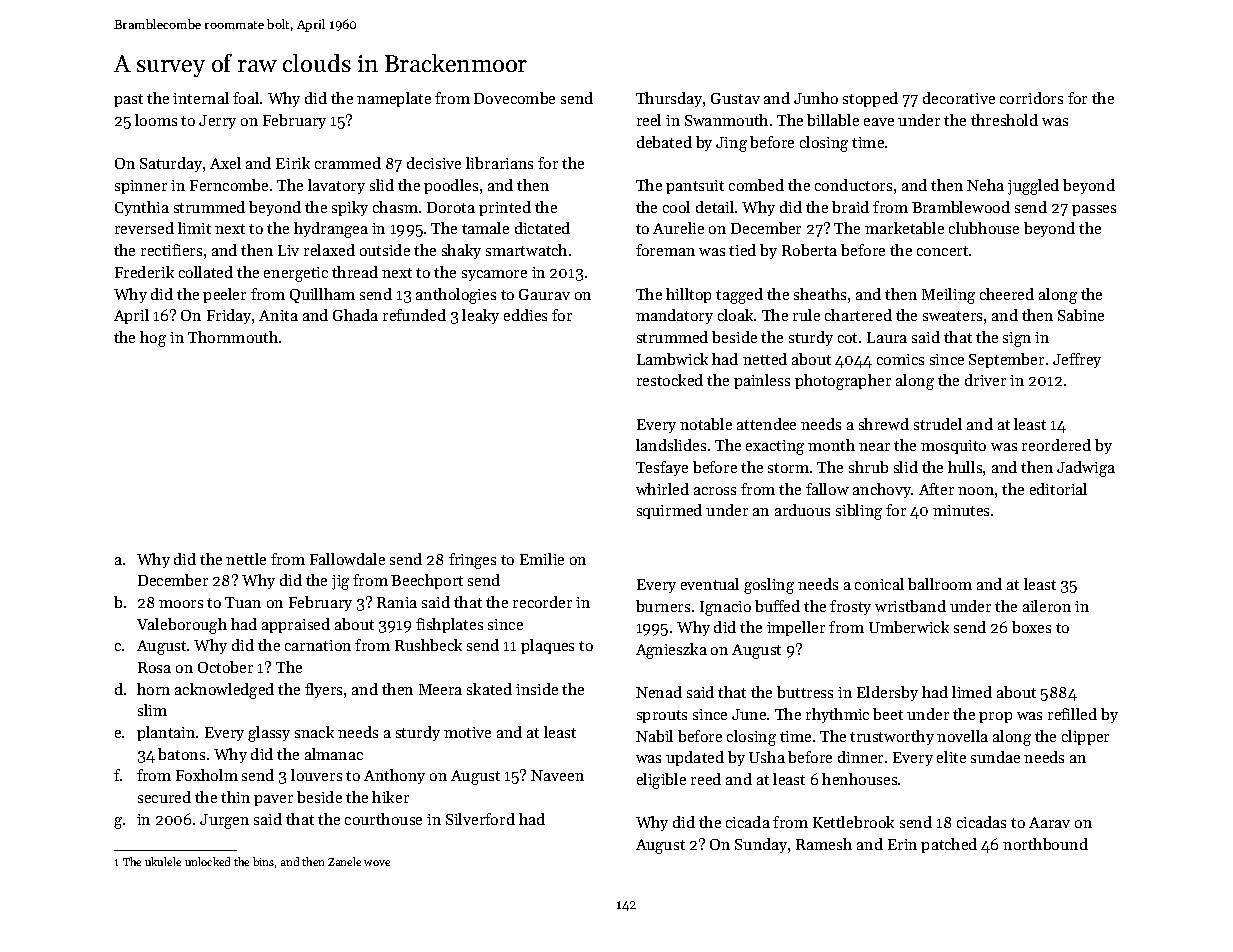 The image size is (1233, 952). Describe the element at coordinates (985, 185) in the screenshot. I see `Neha` at that location.
